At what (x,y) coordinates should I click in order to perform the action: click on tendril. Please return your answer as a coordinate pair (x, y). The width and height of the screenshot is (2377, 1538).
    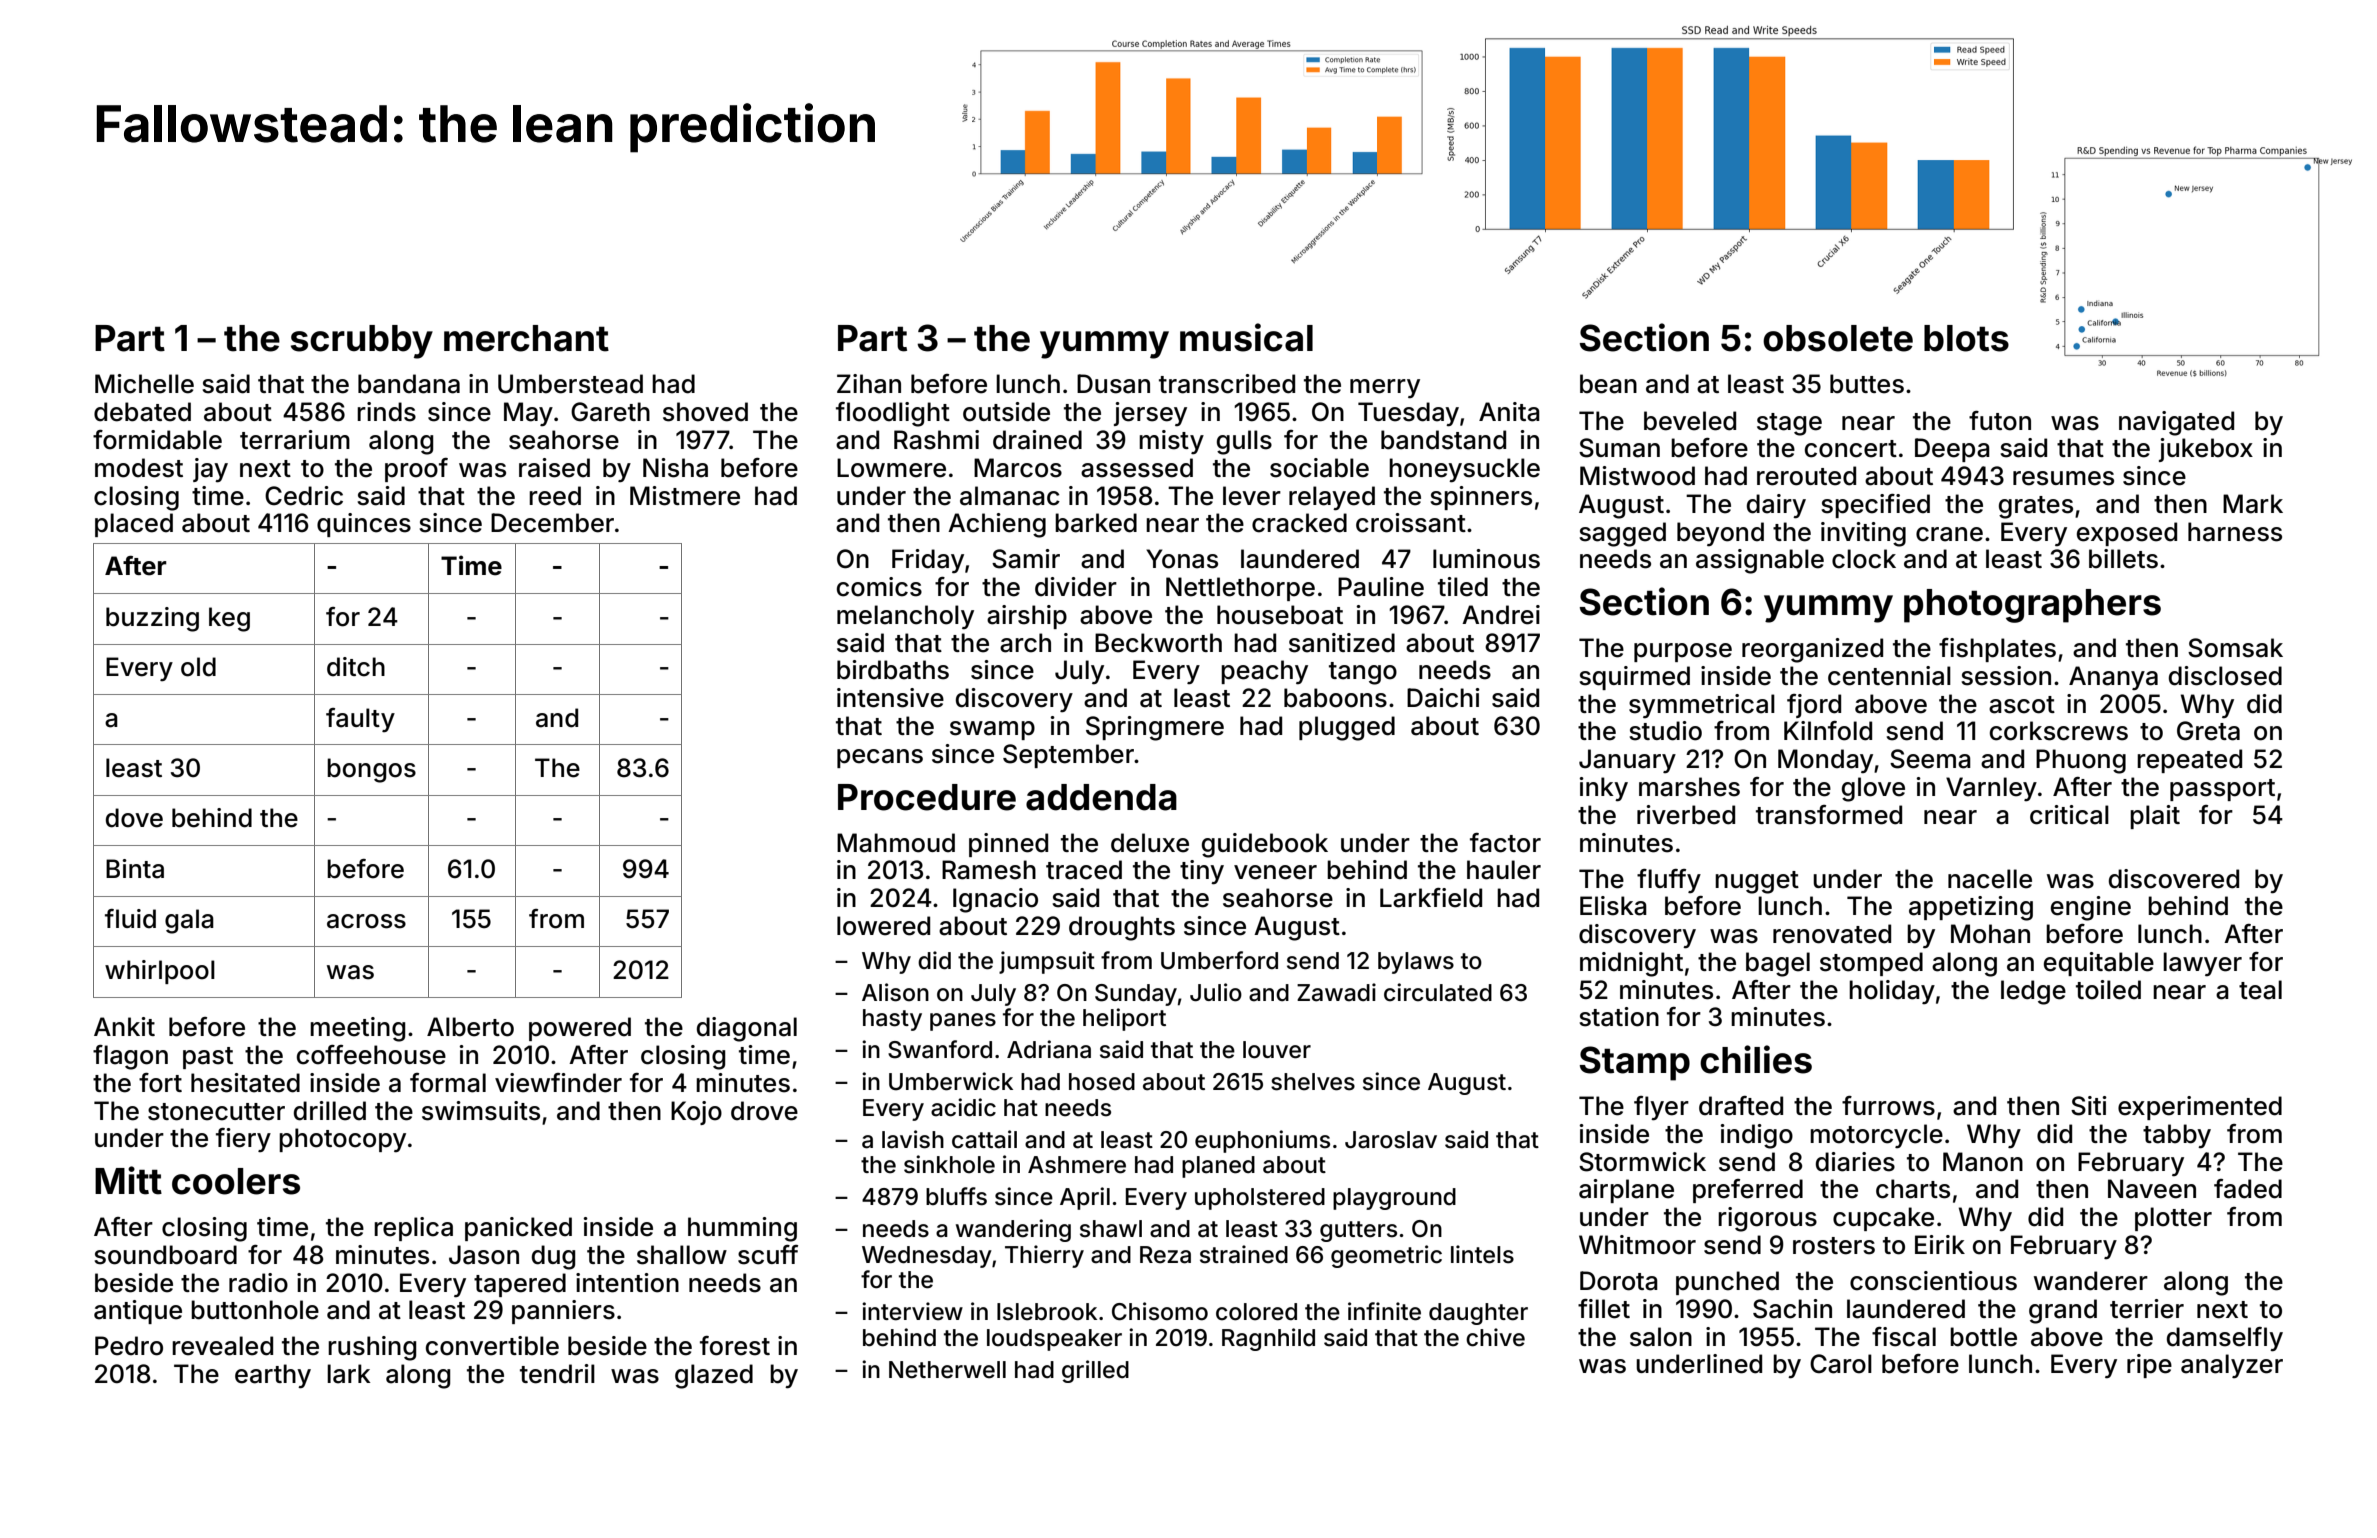
    Looking at the image, I should click on (557, 1374).
